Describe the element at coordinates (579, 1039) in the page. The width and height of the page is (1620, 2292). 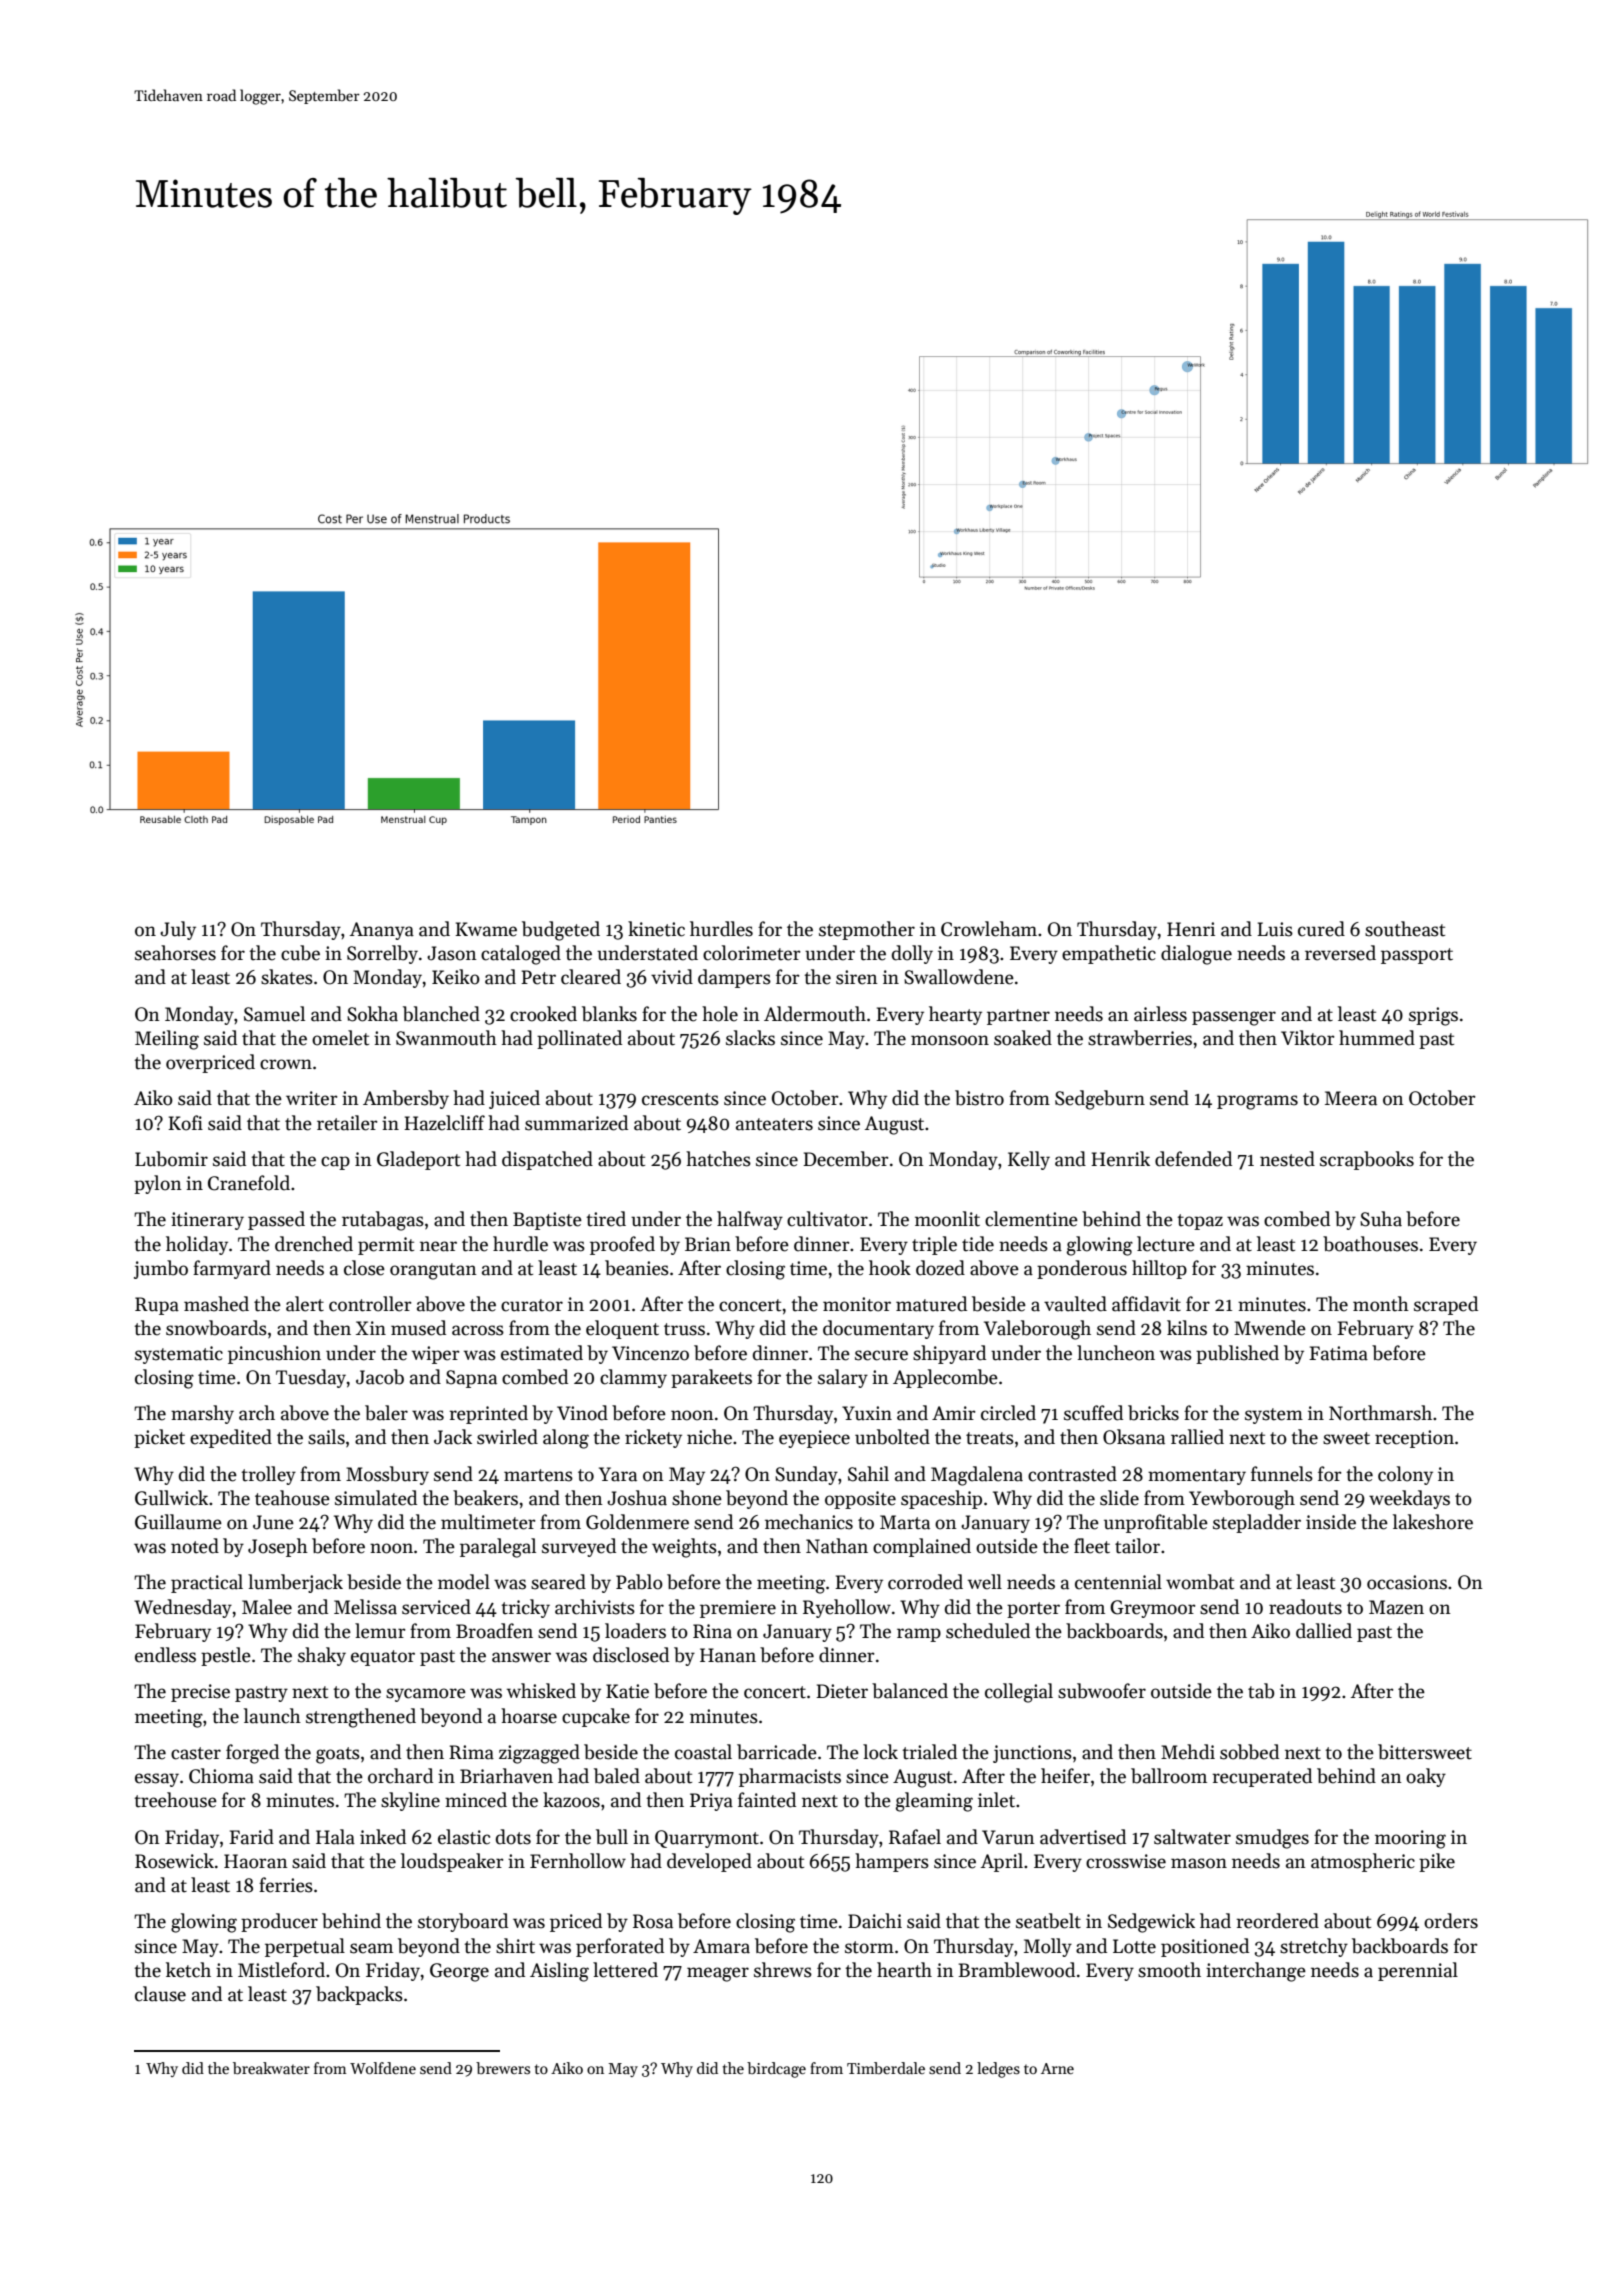
I see `pollinated` at that location.
